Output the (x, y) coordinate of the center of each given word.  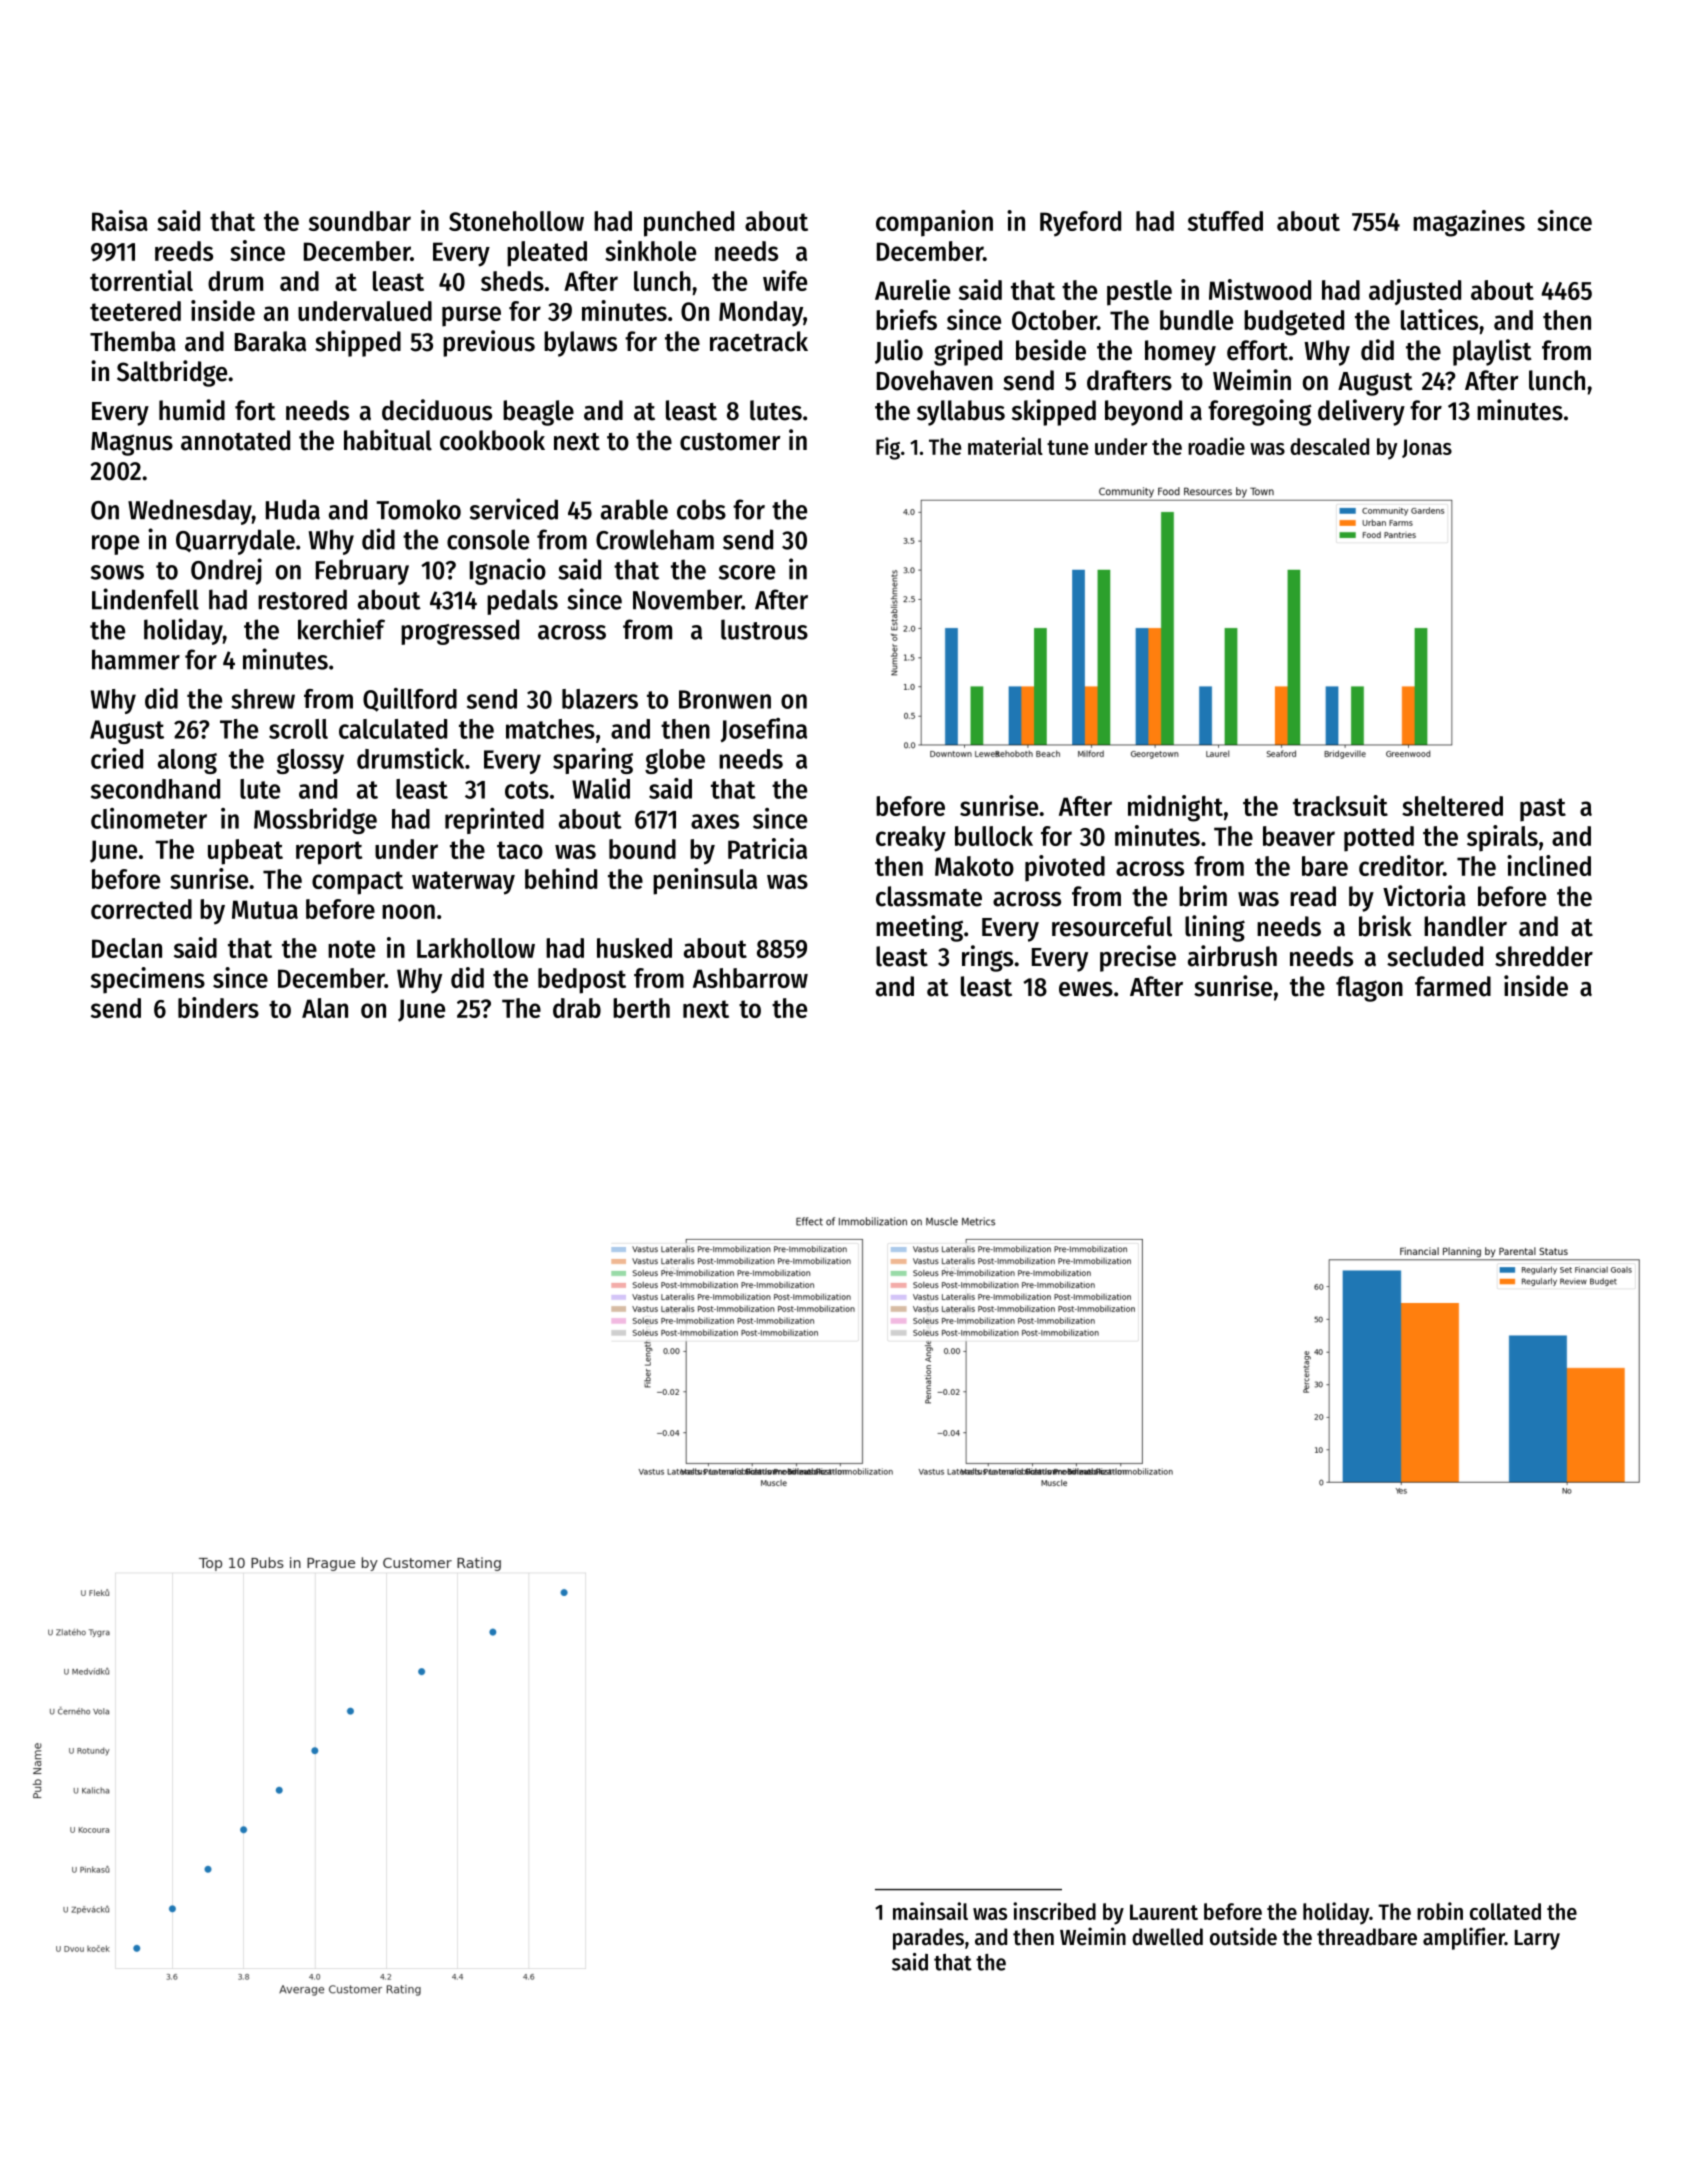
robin (1440, 1911)
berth (641, 1008)
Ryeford (1080, 224)
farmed (1453, 986)
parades (928, 1939)
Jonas (1427, 448)
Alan (325, 1008)
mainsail (930, 1911)
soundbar (360, 221)
